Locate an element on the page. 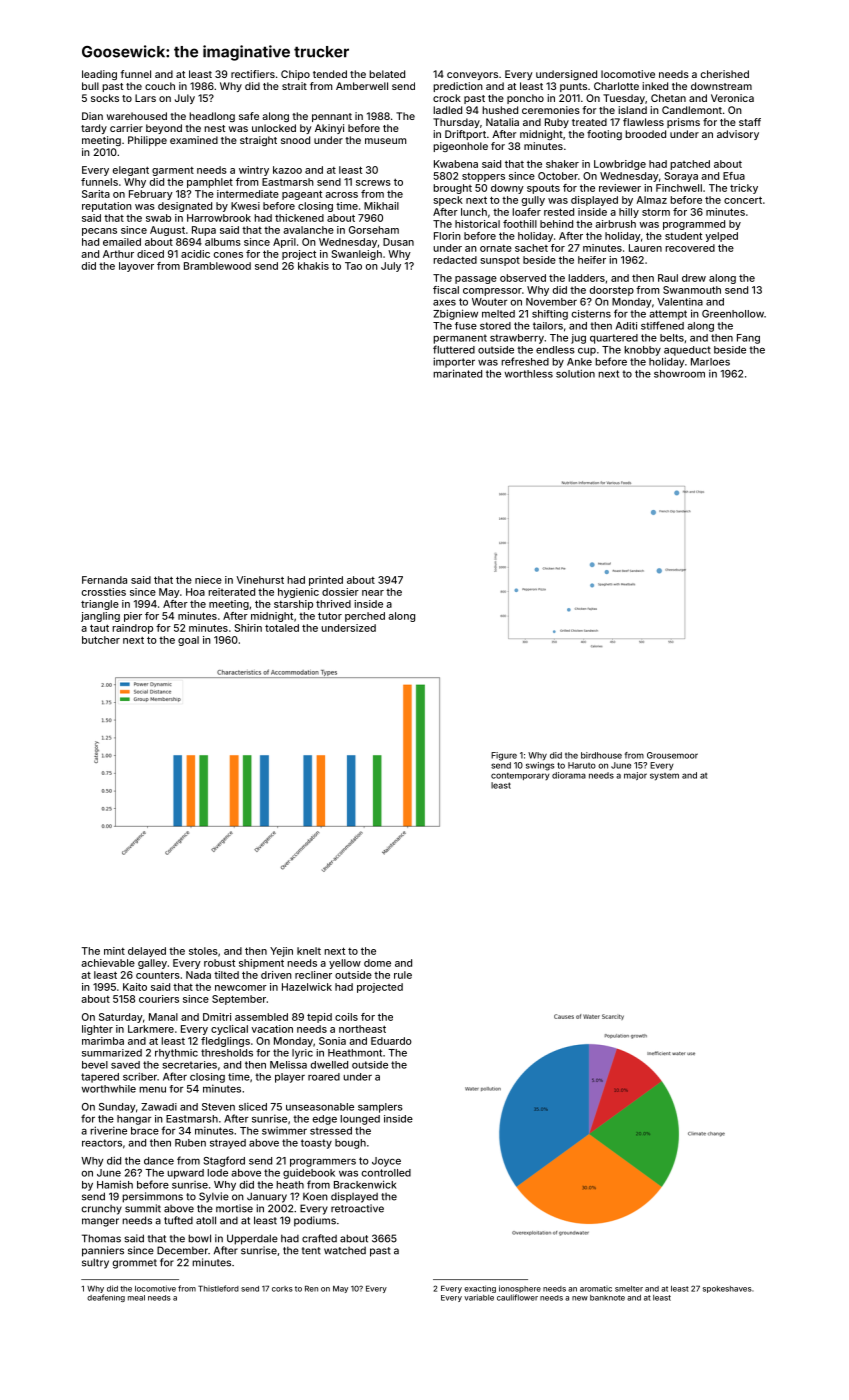 The image size is (849, 1400). Grousemoor is located at coordinates (672, 755).
